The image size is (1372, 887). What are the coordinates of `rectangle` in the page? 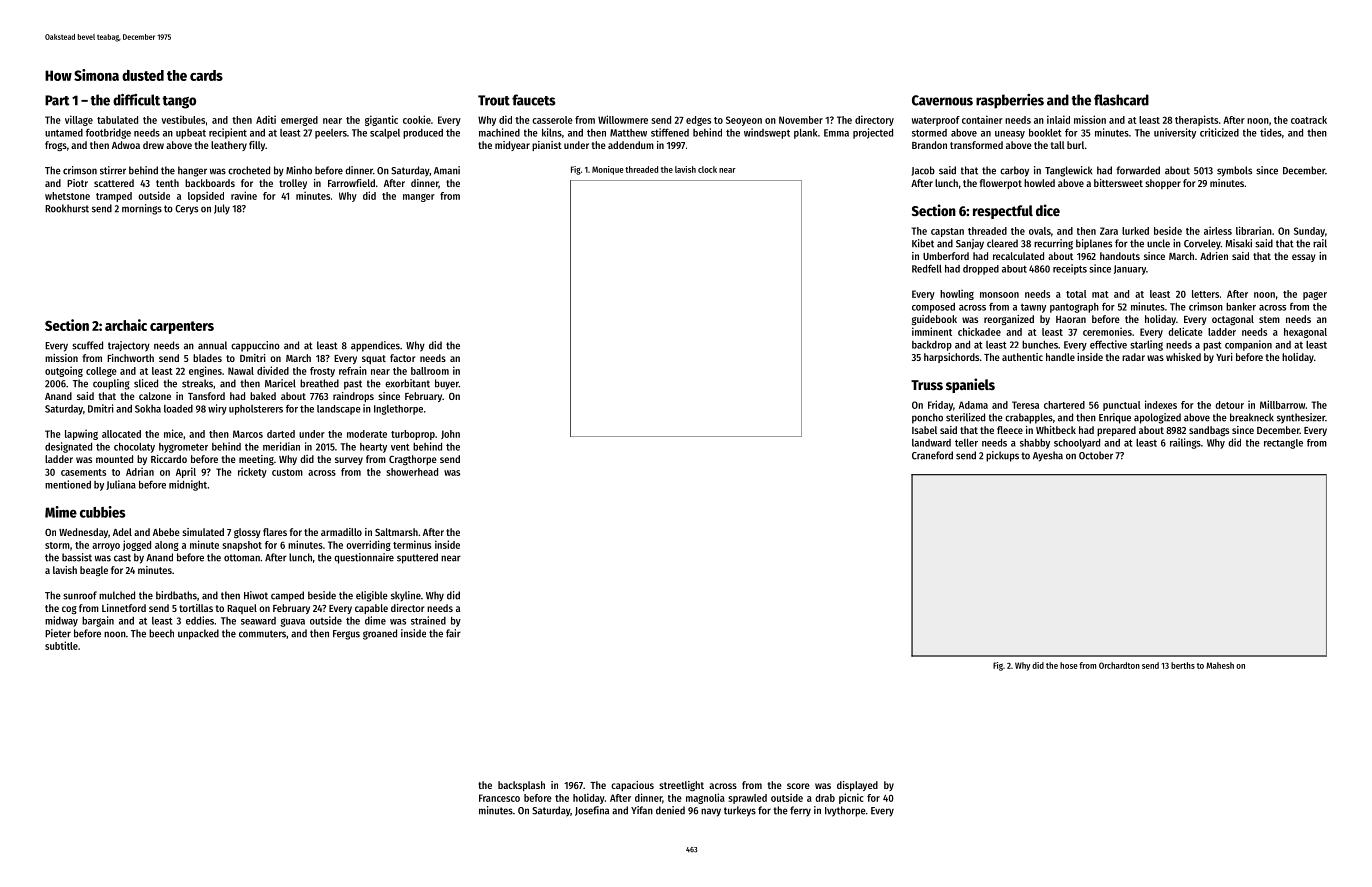 It's located at (1283, 444).
